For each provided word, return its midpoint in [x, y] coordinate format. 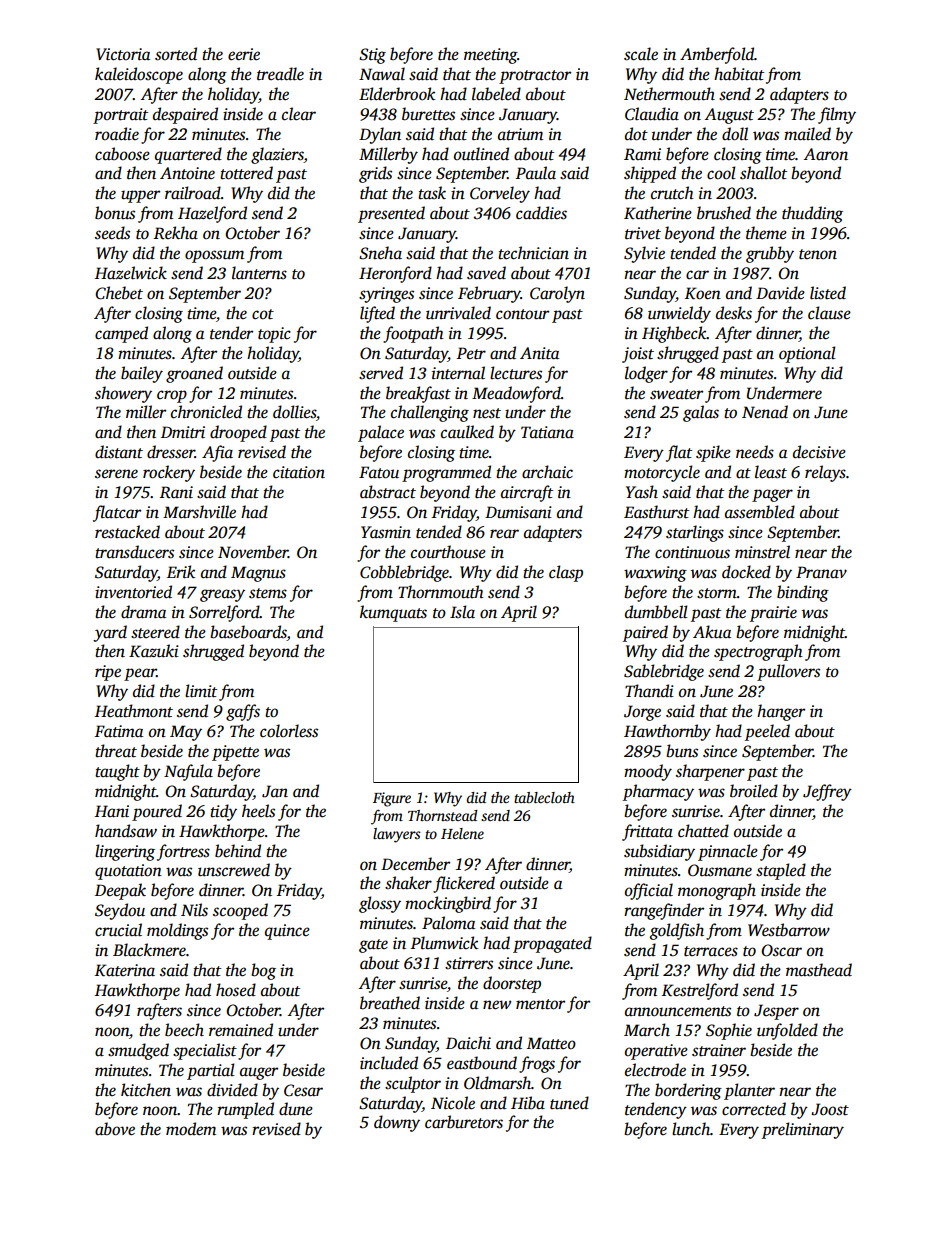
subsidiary [659, 852]
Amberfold [717, 55]
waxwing [655, 574]
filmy [837, 115]
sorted [176, 54]
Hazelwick [131, 273]
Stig [372, 56]
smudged [138, 1051]
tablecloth [544, 797]
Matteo [551, 1043]
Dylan [380, 135]
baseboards [248, 632]
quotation [128, 872]
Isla [462, 612]
